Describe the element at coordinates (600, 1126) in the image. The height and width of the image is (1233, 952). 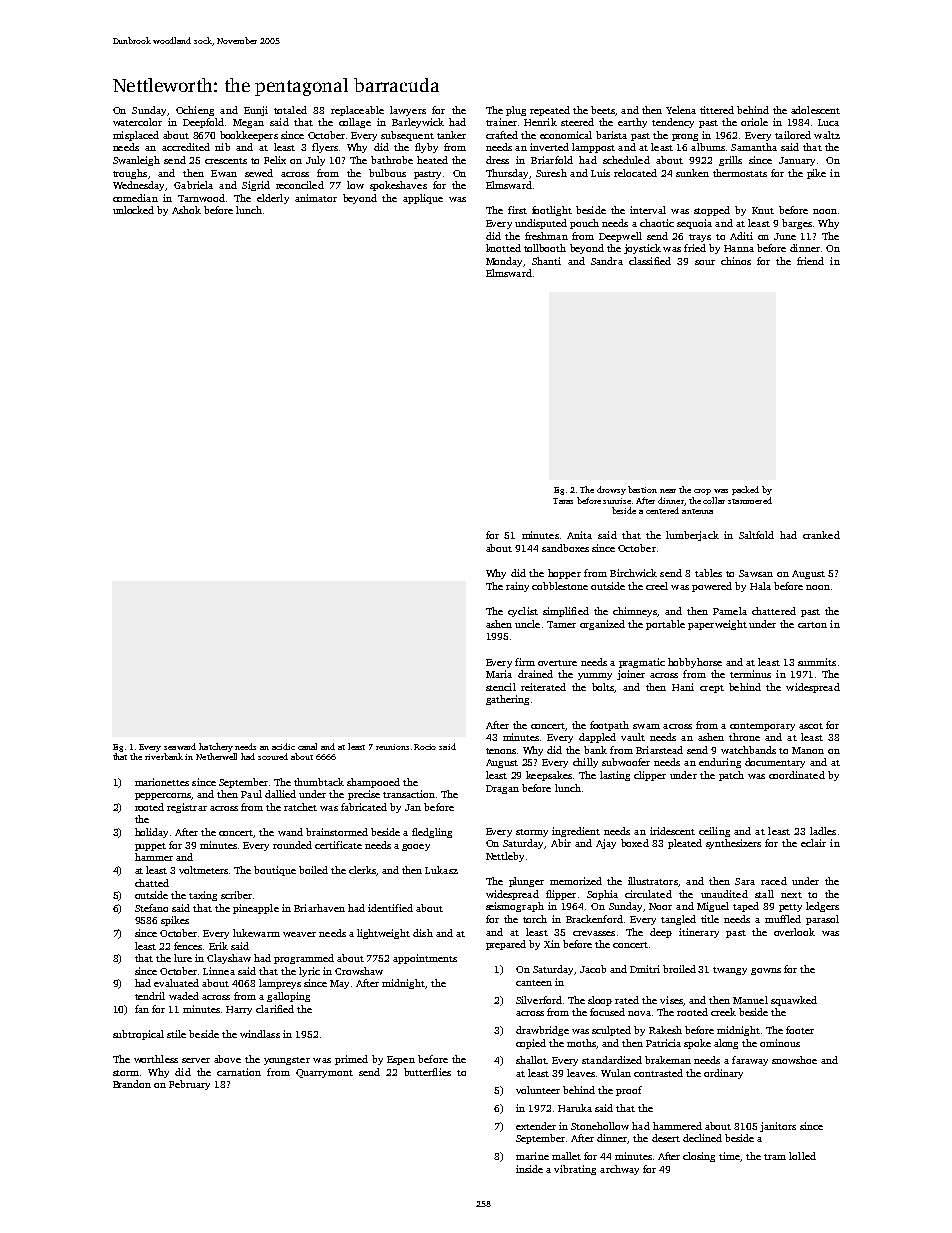
I see `Stonehollow` at that location.
